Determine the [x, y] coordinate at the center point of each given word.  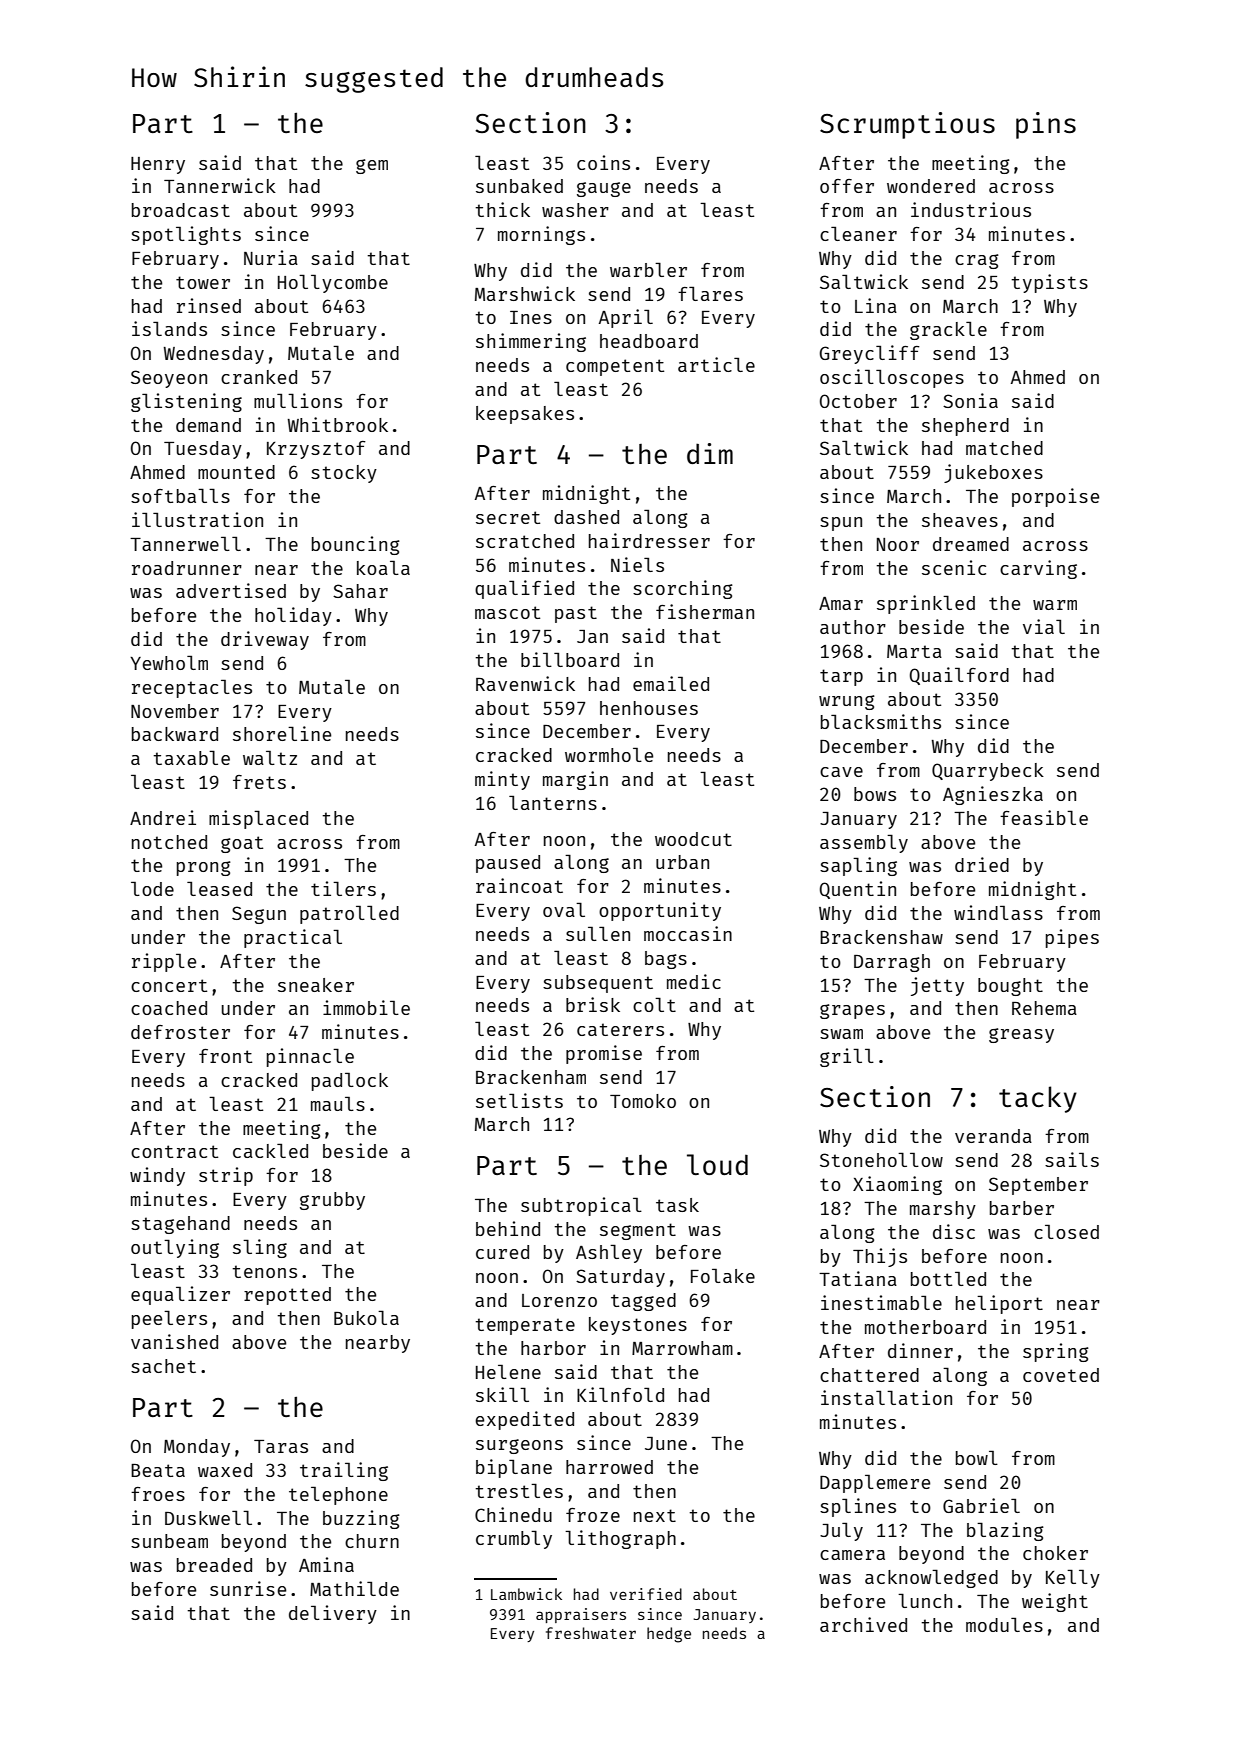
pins [1046, 125]
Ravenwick [525, 683]
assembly [864, 843]
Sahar [360, 591]
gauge [604, 189]
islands [169, 328]
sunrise [248, 1588]
